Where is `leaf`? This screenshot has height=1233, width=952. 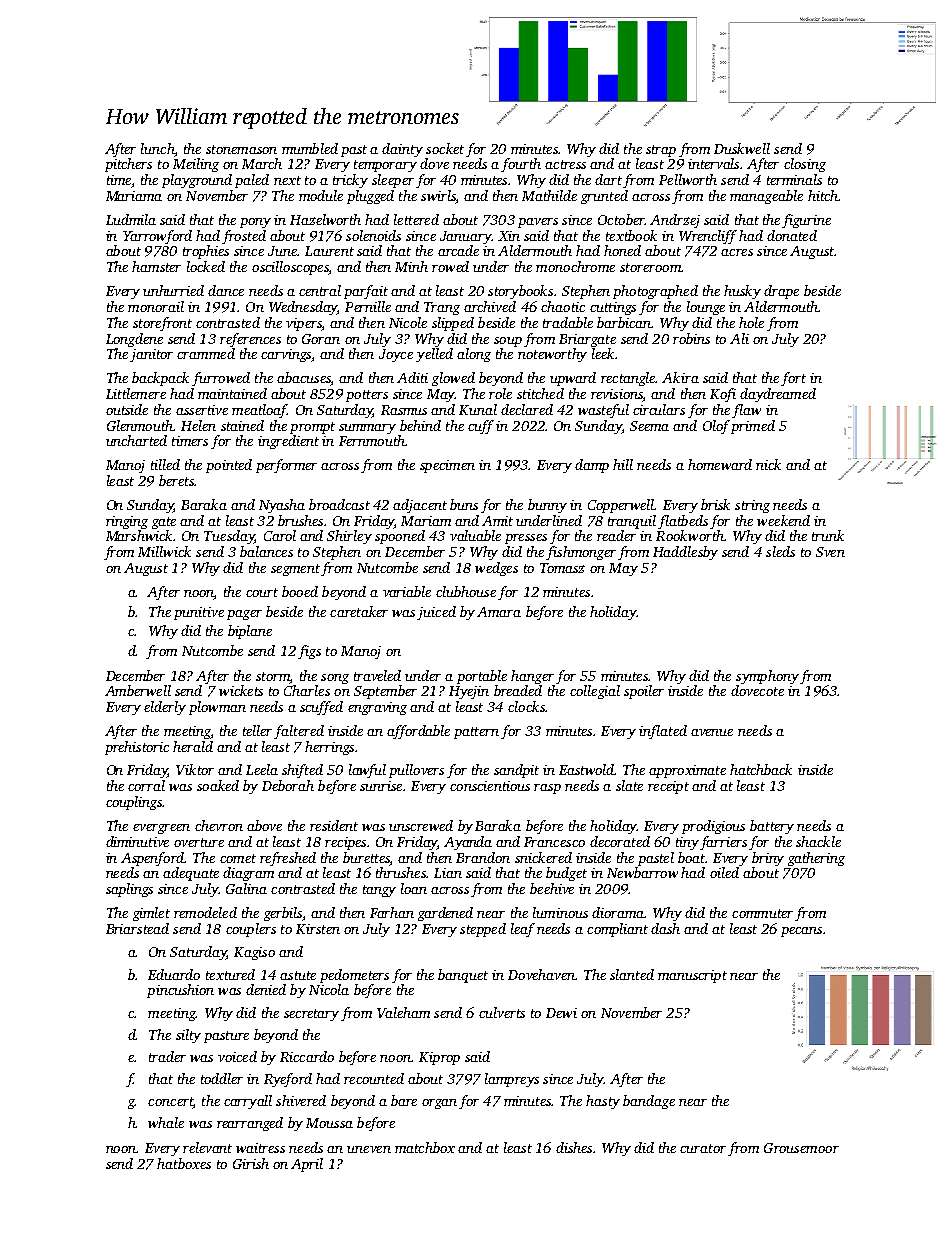
leaf is located at coordinates (523, 930).
